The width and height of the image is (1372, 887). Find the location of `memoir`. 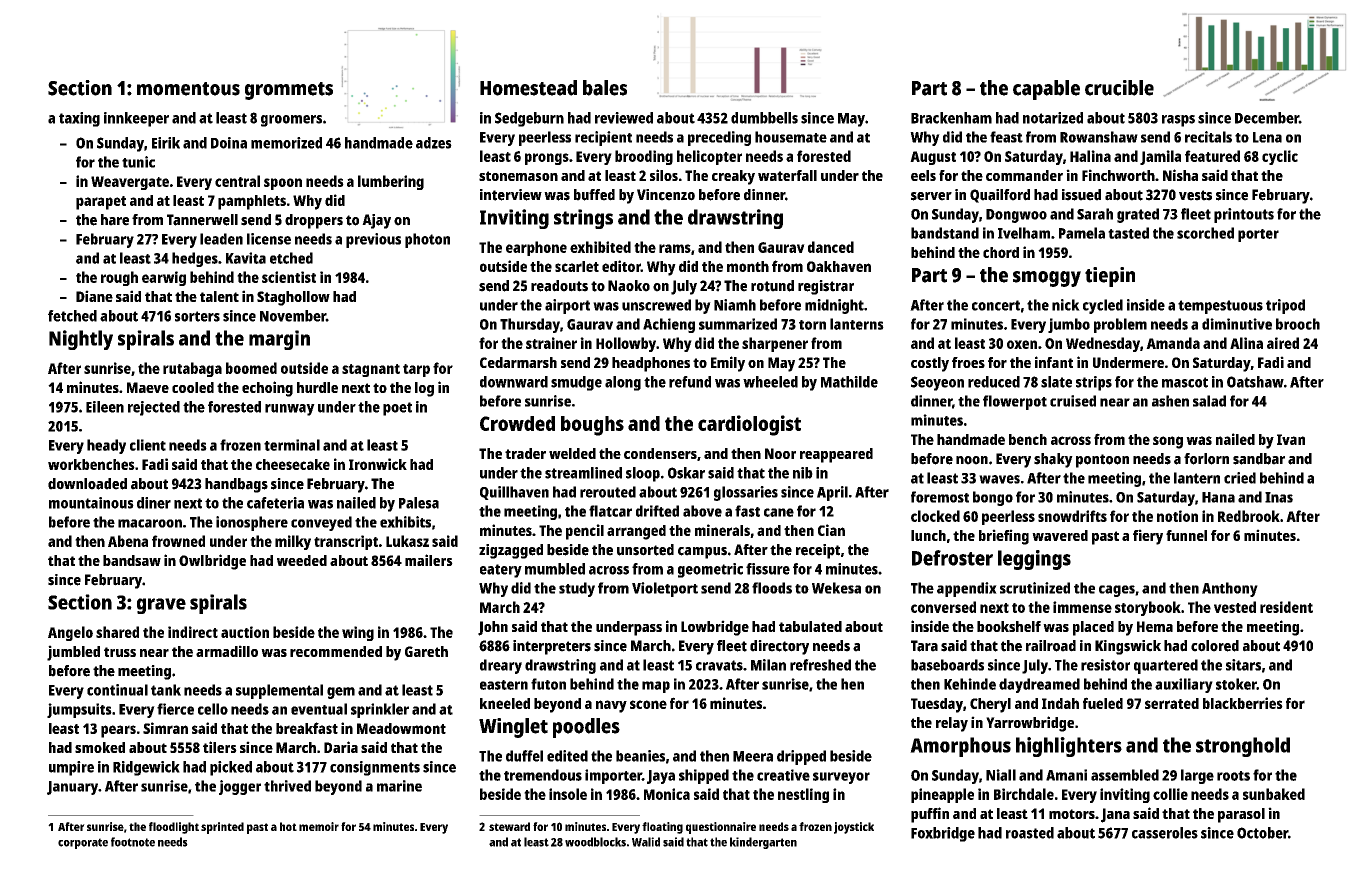

memoir is located at coordinates (319, 826).
